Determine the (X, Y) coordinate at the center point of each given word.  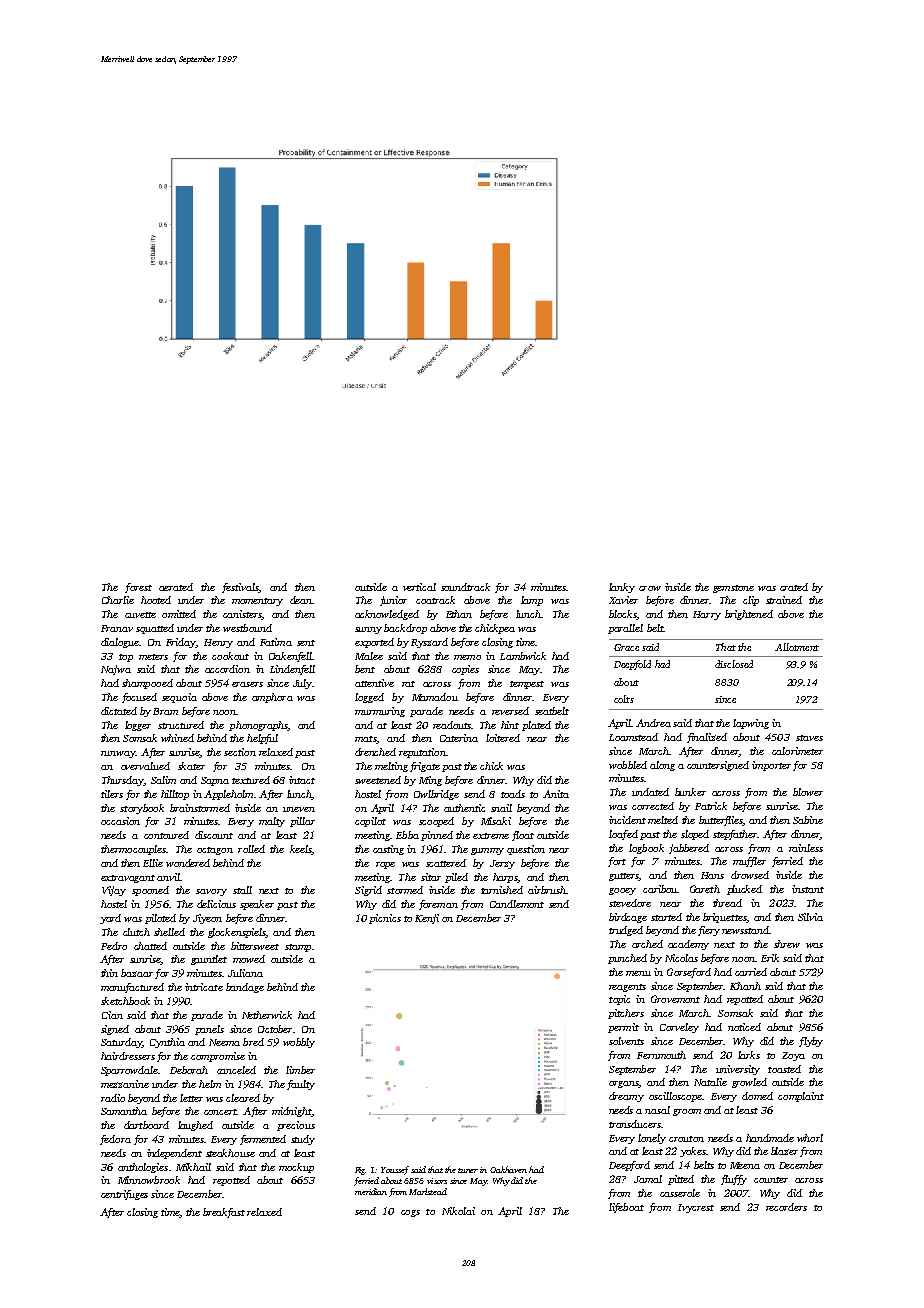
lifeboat (626, 1208)
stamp (298, 948)
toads (513, 794)
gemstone (733, 589)
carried (751, 972)
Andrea (653, 723)
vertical (419, 587)
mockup (296, 1168)
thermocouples (133, 850)
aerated (176, 587)
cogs (410, 1213)
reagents (627, 988)
